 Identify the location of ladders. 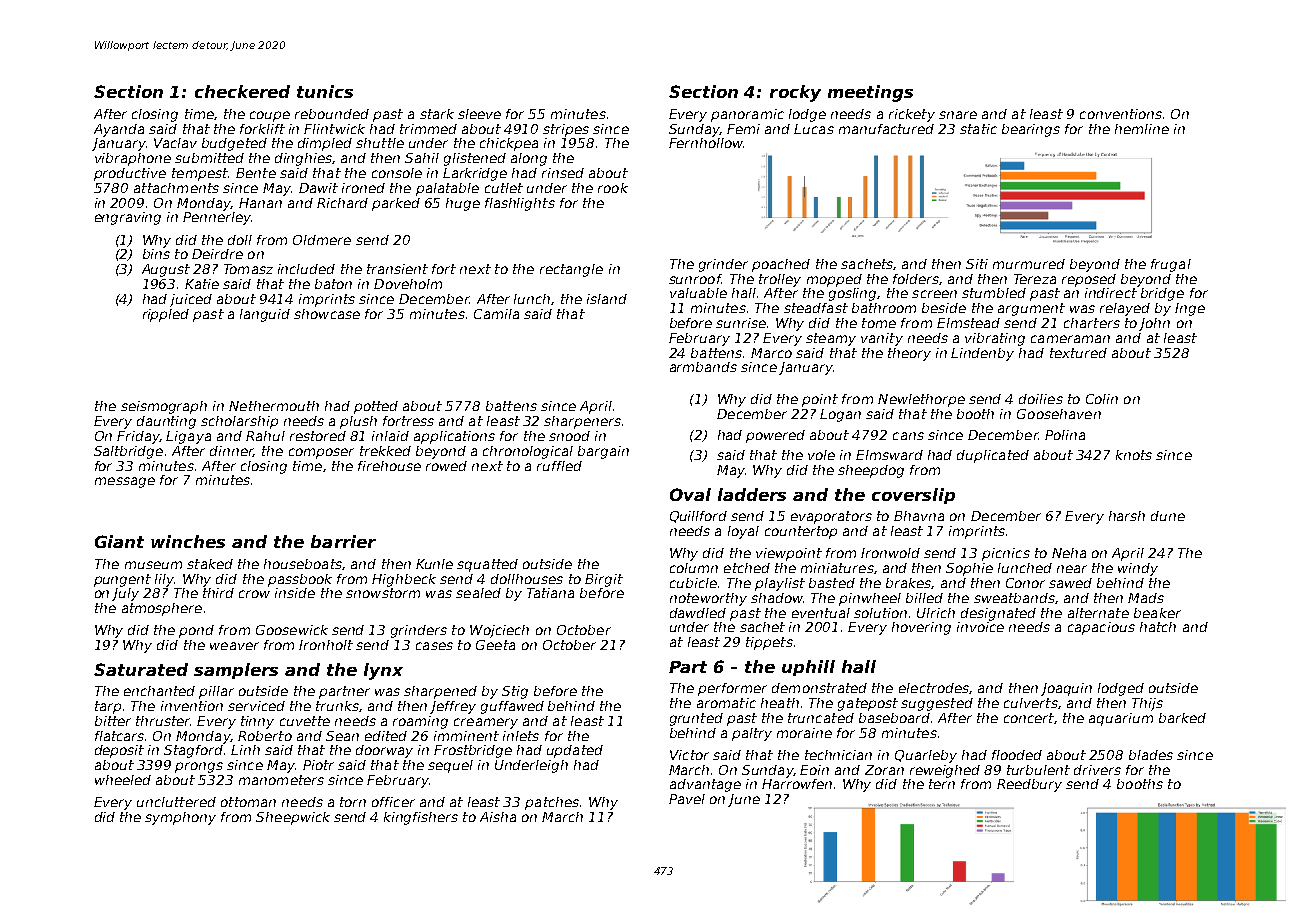
(752, 494).
